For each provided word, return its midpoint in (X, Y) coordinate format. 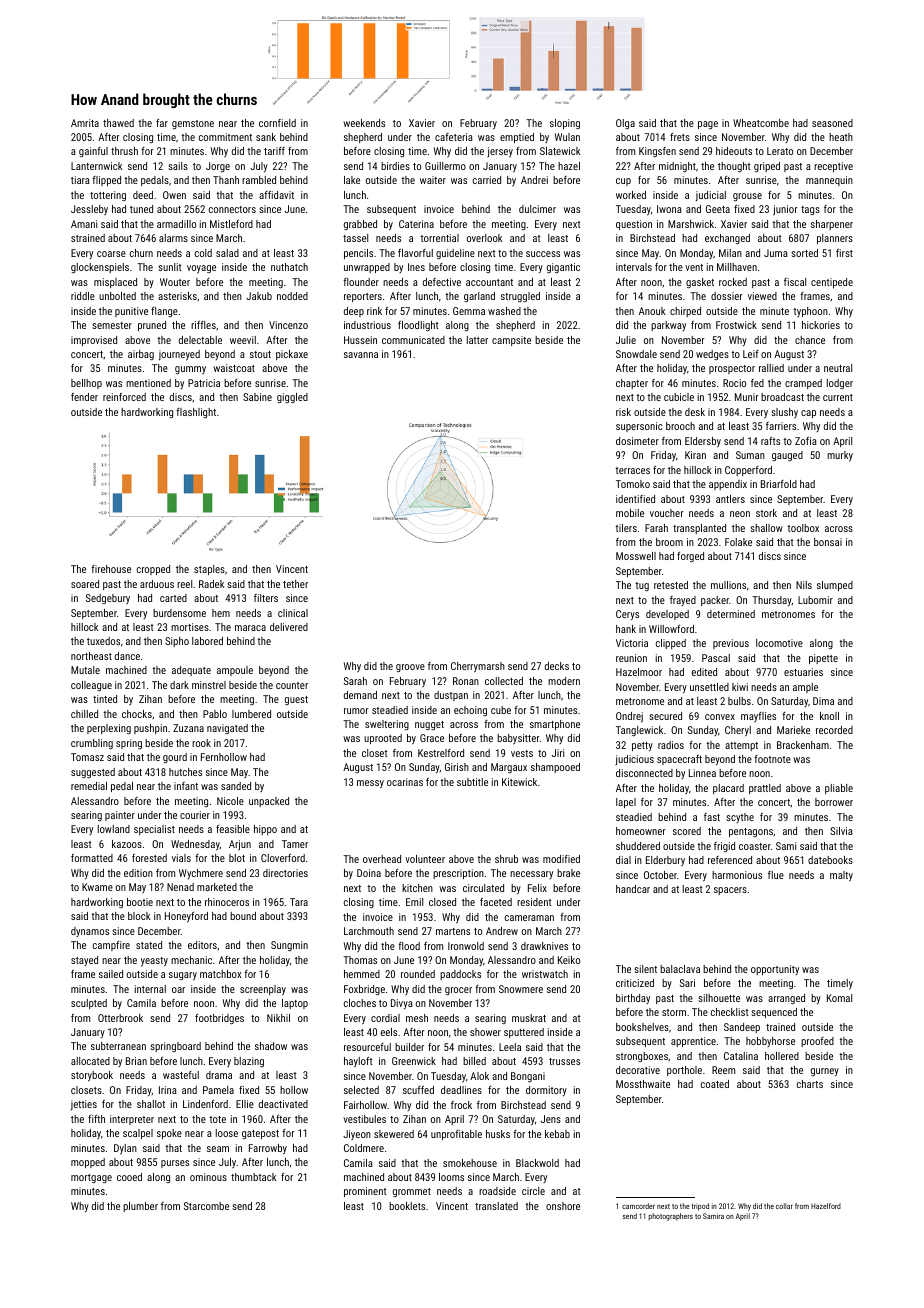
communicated (413, 340)
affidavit (276, 195)
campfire (111, 946)
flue (776, 875)
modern (564, 681)
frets (680, 137)
